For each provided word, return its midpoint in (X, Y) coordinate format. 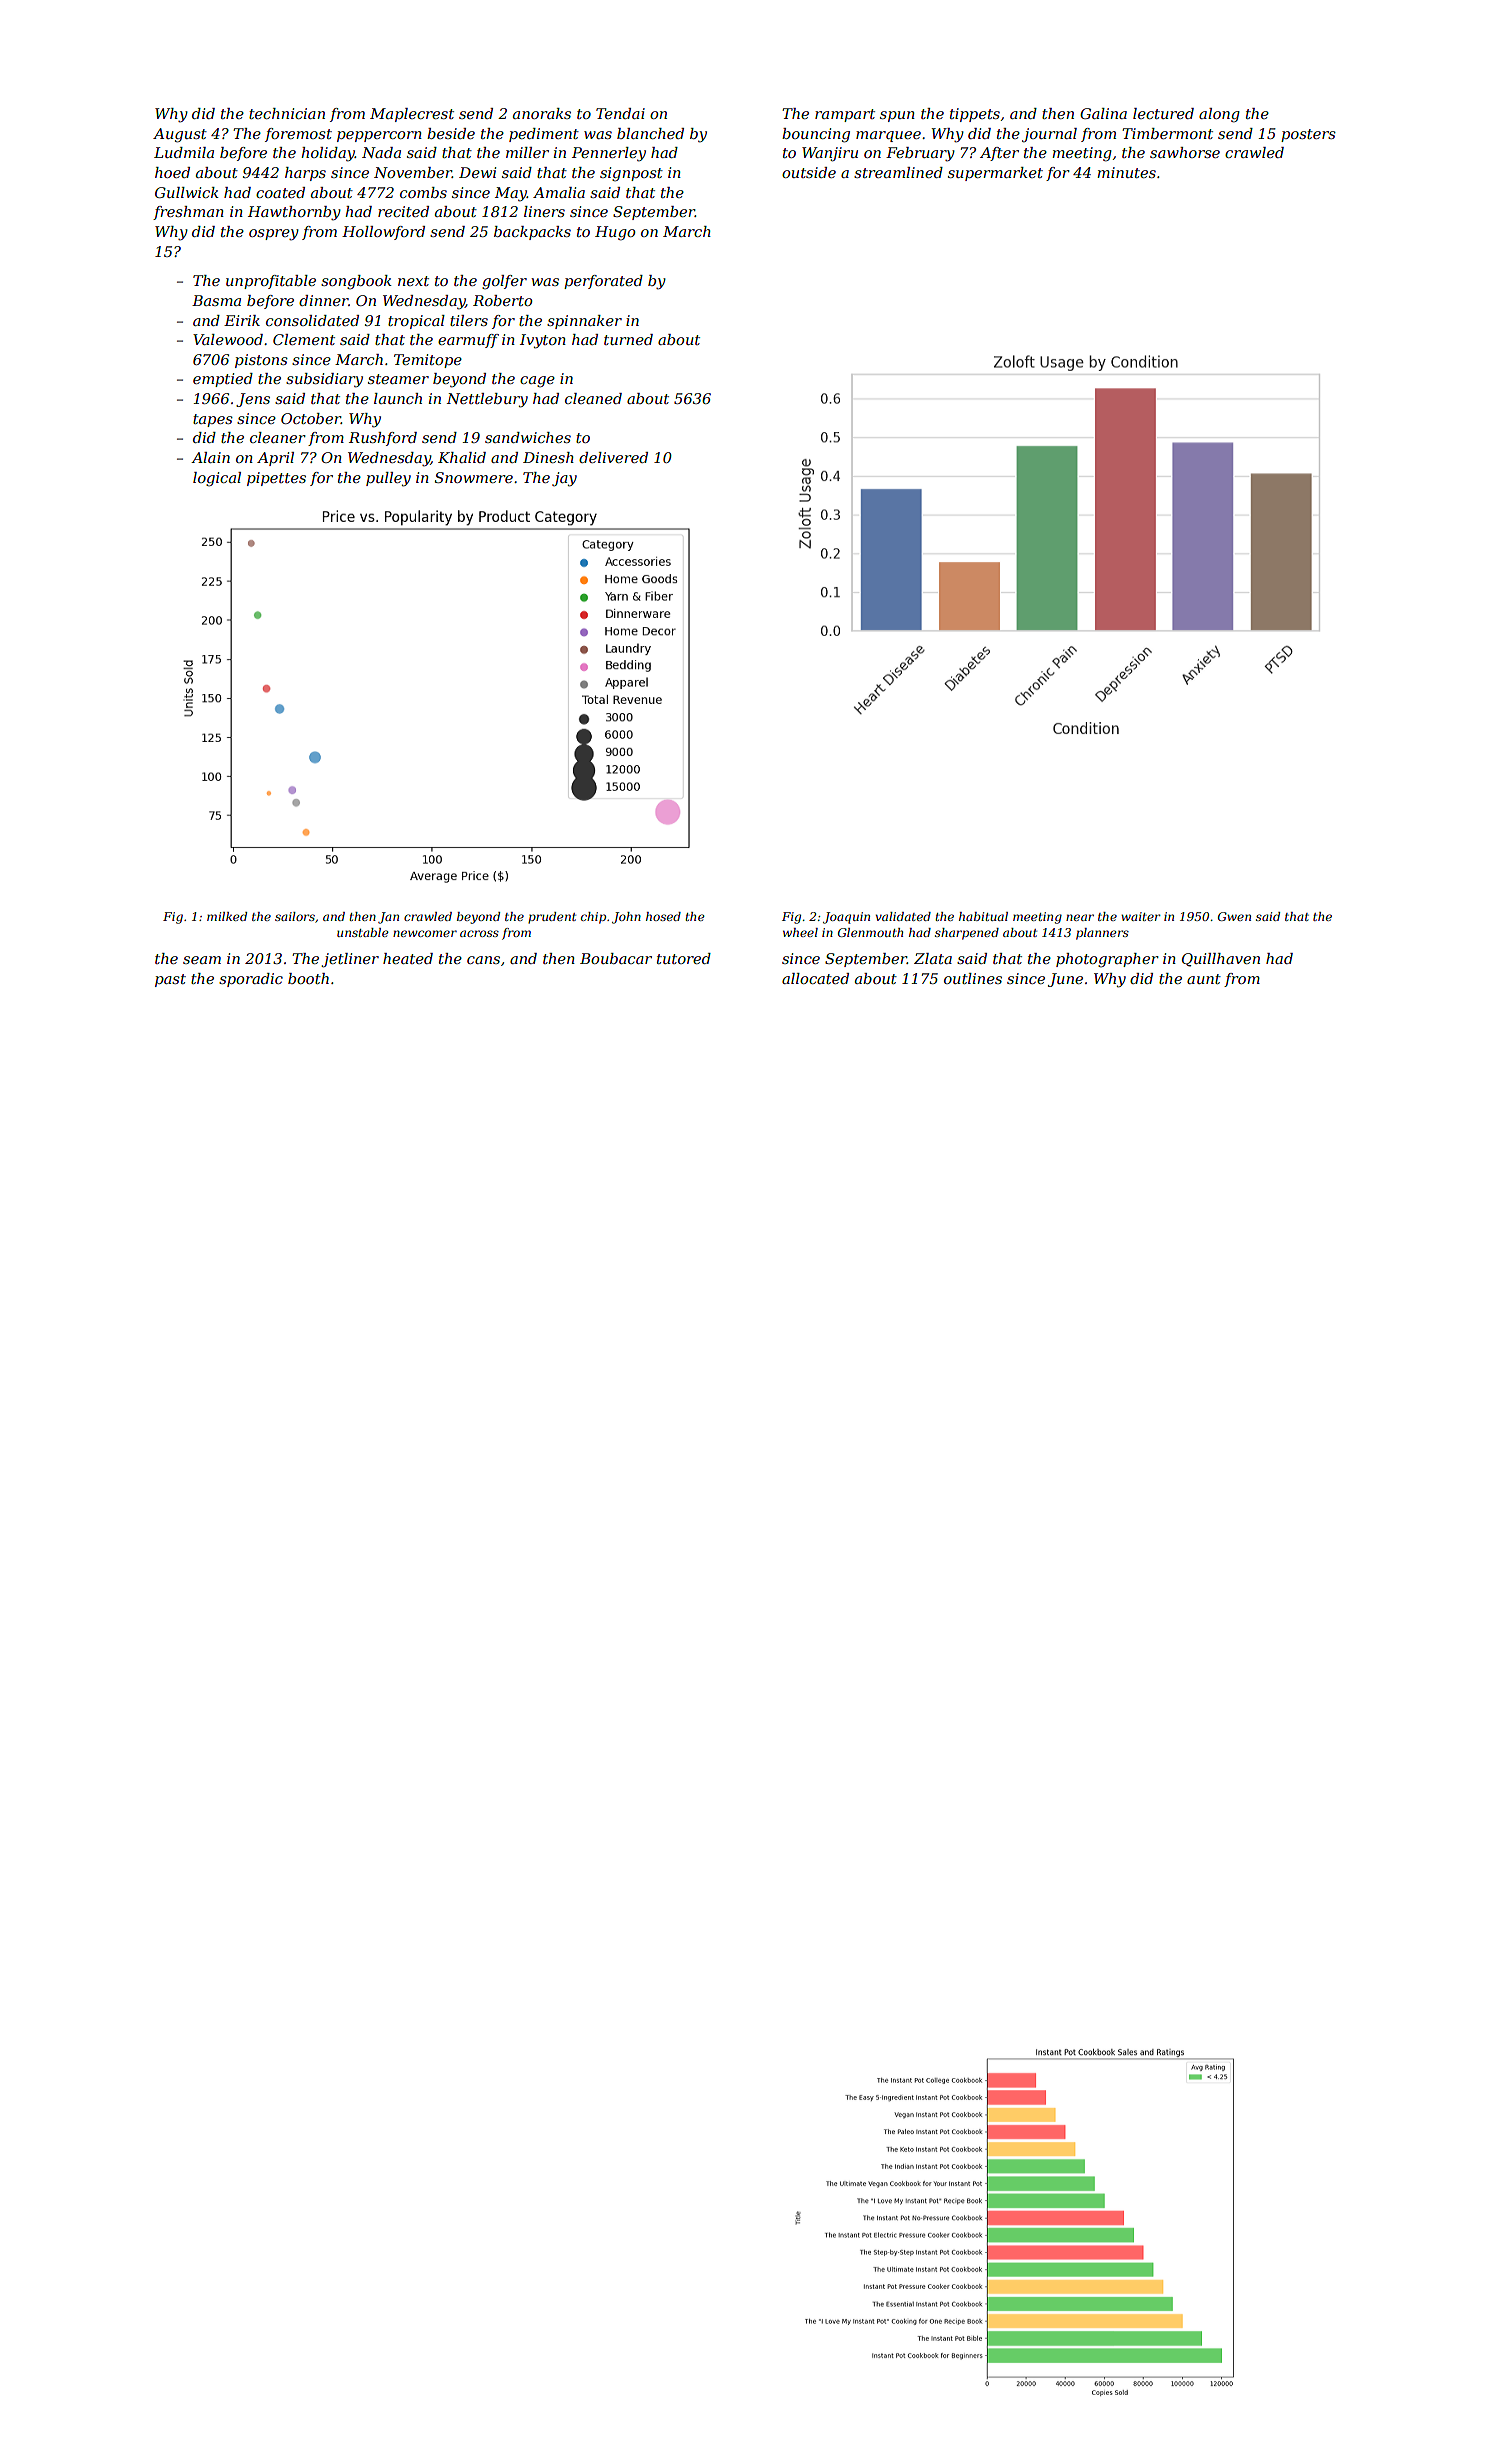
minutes (1126, 172)
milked (227, 916)
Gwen (1234, 916)
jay (564, 479)
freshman (188, 213)
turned (628, 339)
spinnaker (584, 322)
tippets (975, 115)
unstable (363, 932)
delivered (613, 457)
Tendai (620, 113)
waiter (1141, 916)
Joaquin (846, 918)
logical (217, 479)
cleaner (278, 437)
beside (451, 133)
